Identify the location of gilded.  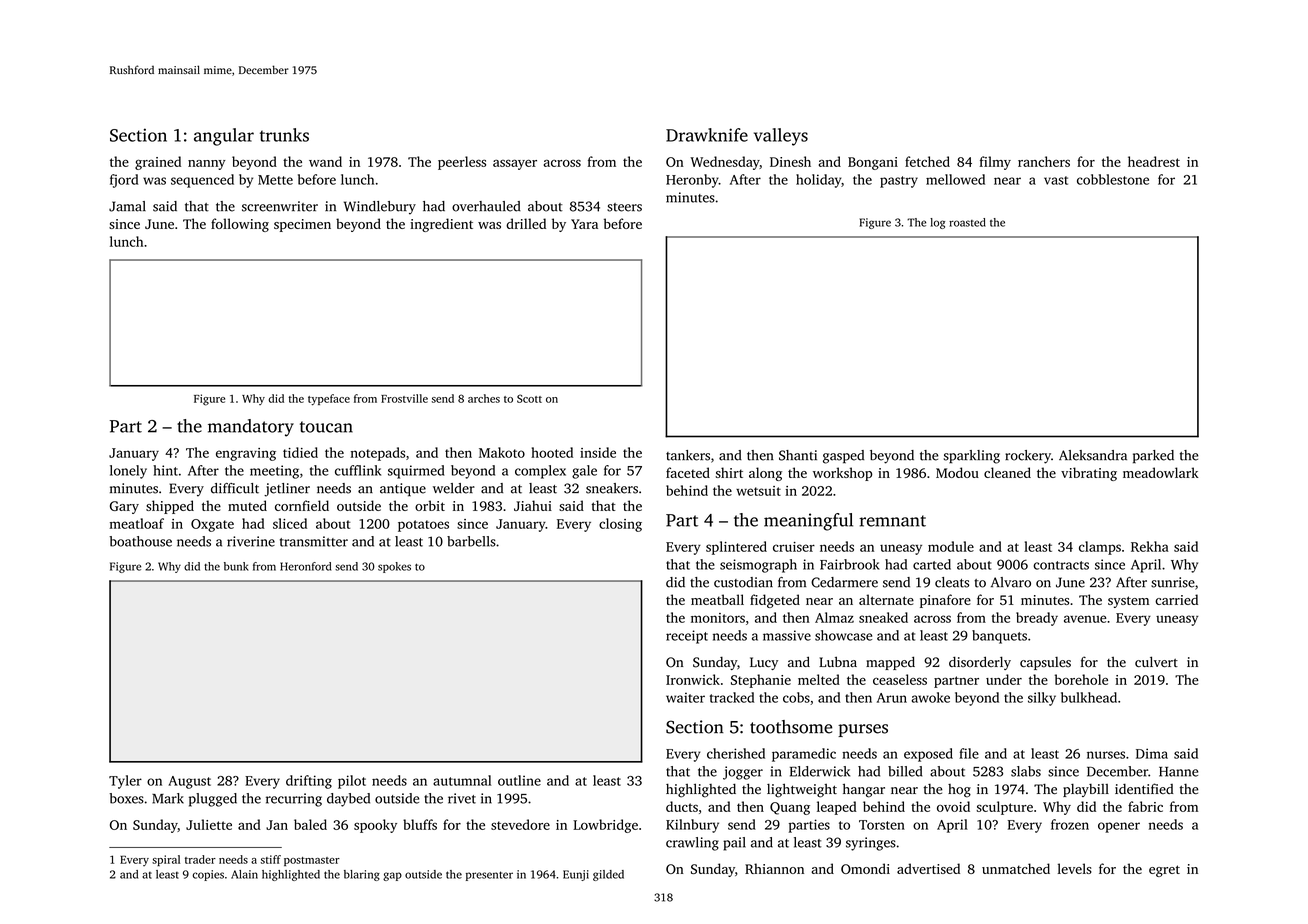
(608, 875).
